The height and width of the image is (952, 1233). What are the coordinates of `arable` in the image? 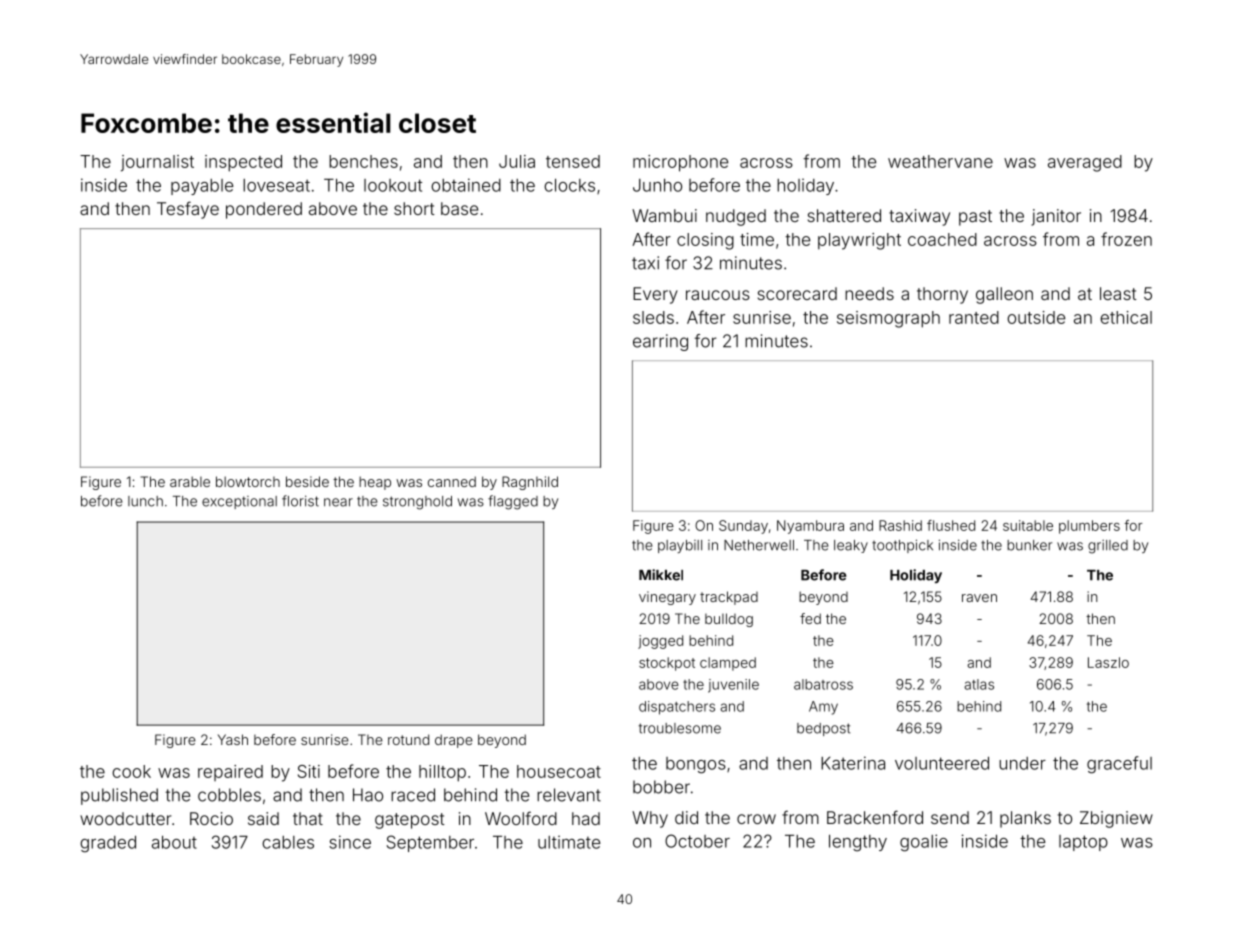 It's located at (190, 481).
